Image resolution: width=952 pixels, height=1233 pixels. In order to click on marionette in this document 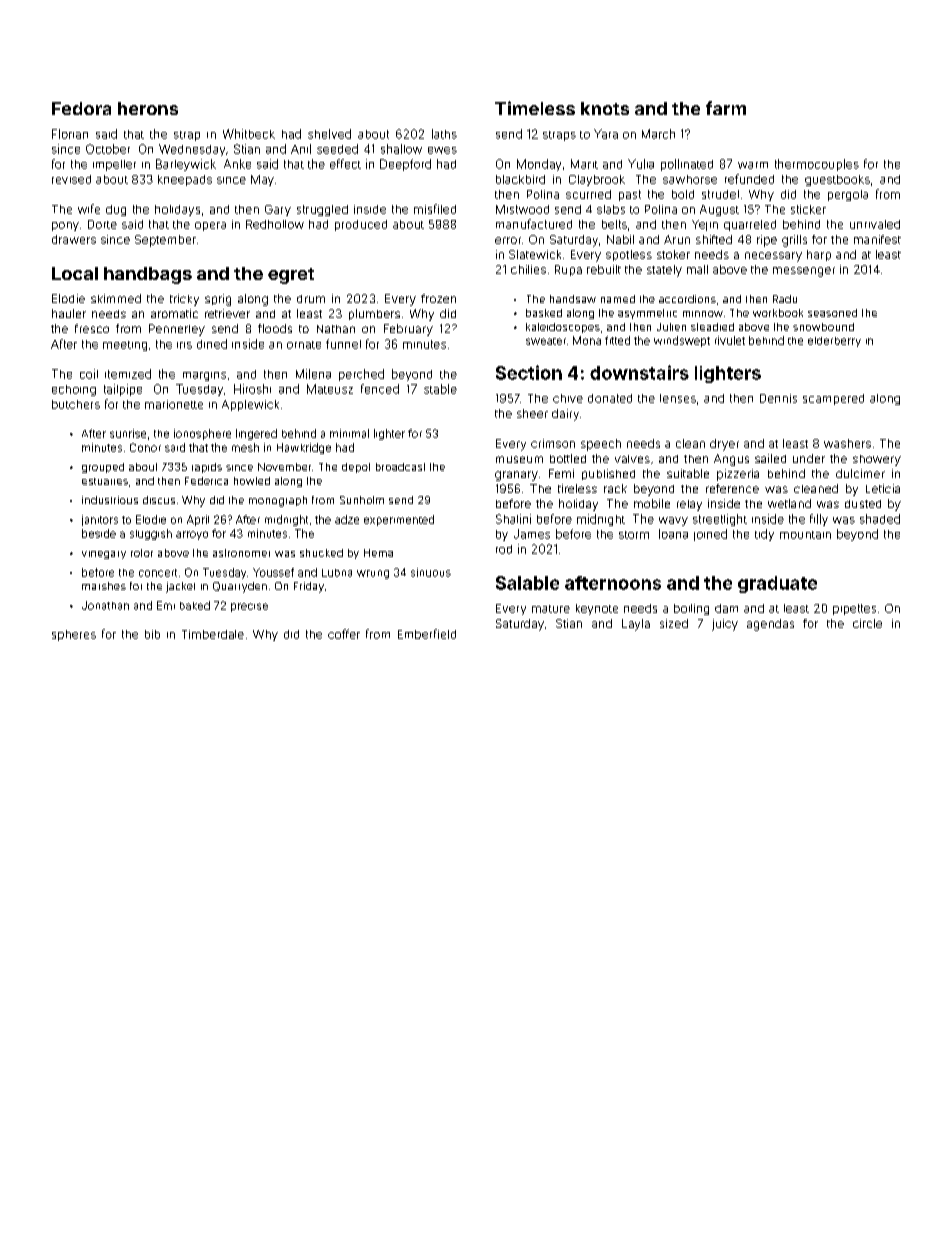, I will do `click(174, 404)`.
